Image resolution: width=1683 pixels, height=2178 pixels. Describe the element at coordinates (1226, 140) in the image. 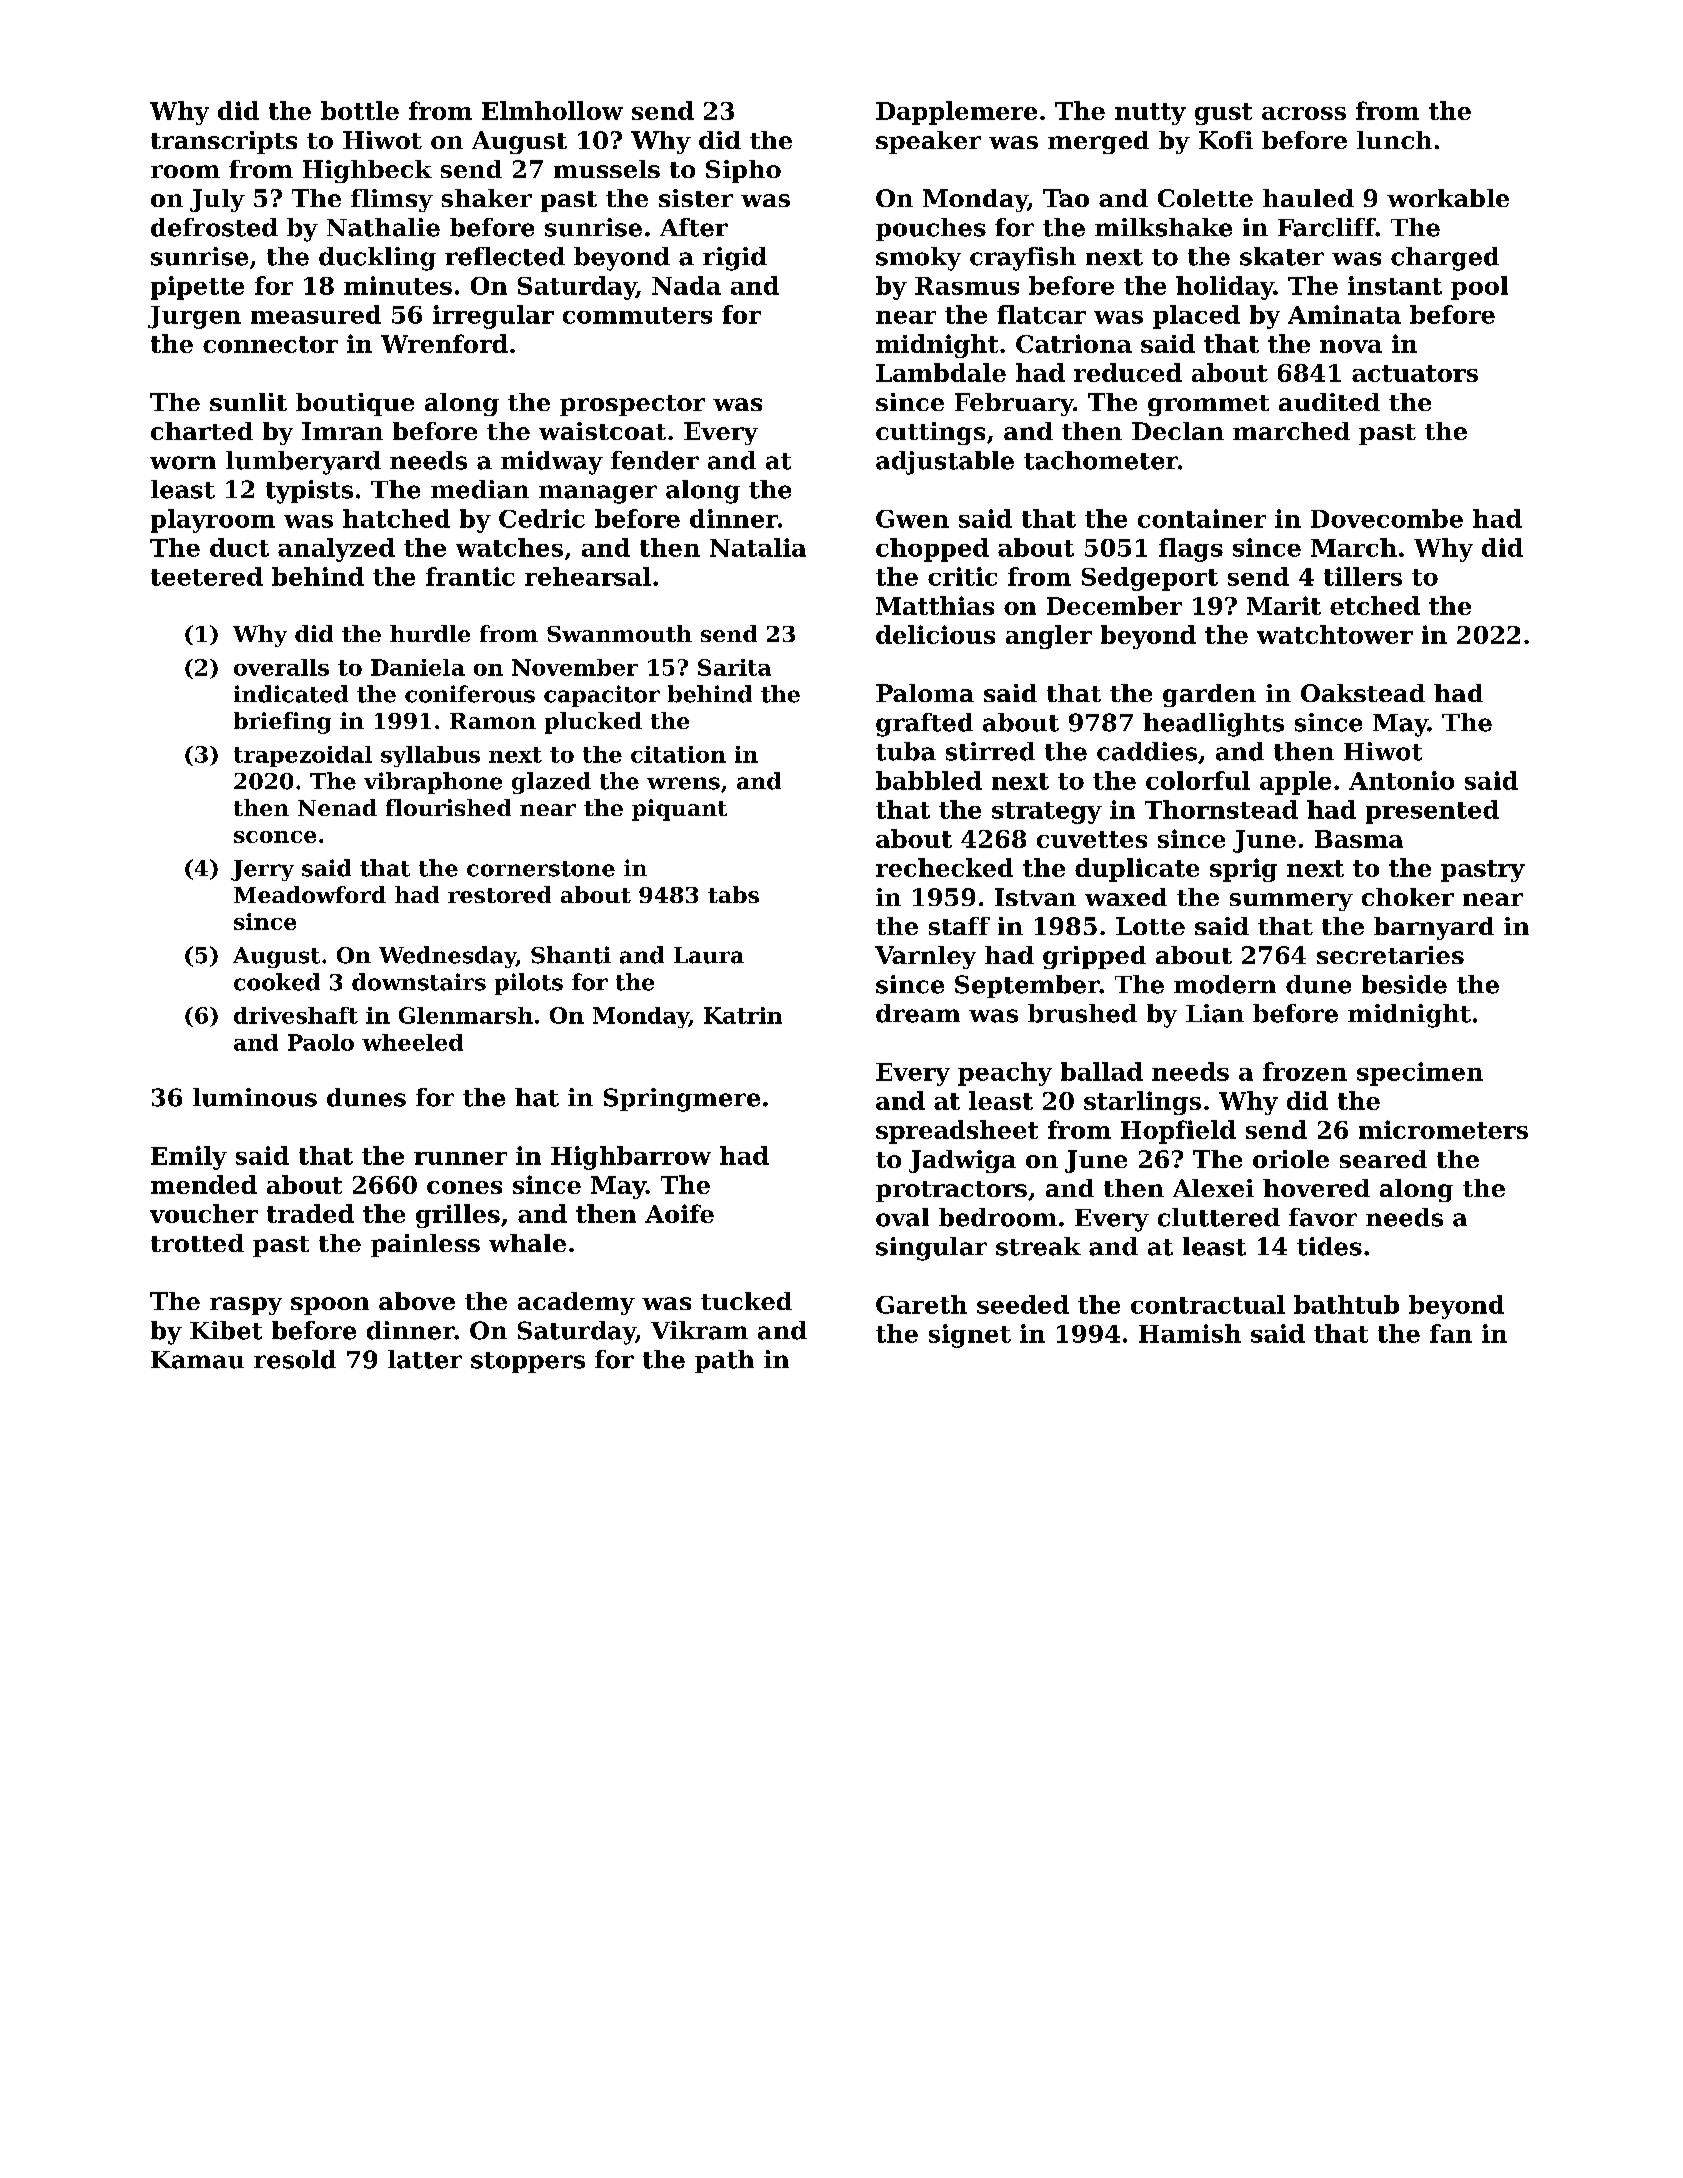

I see `Kofi` at that location.
